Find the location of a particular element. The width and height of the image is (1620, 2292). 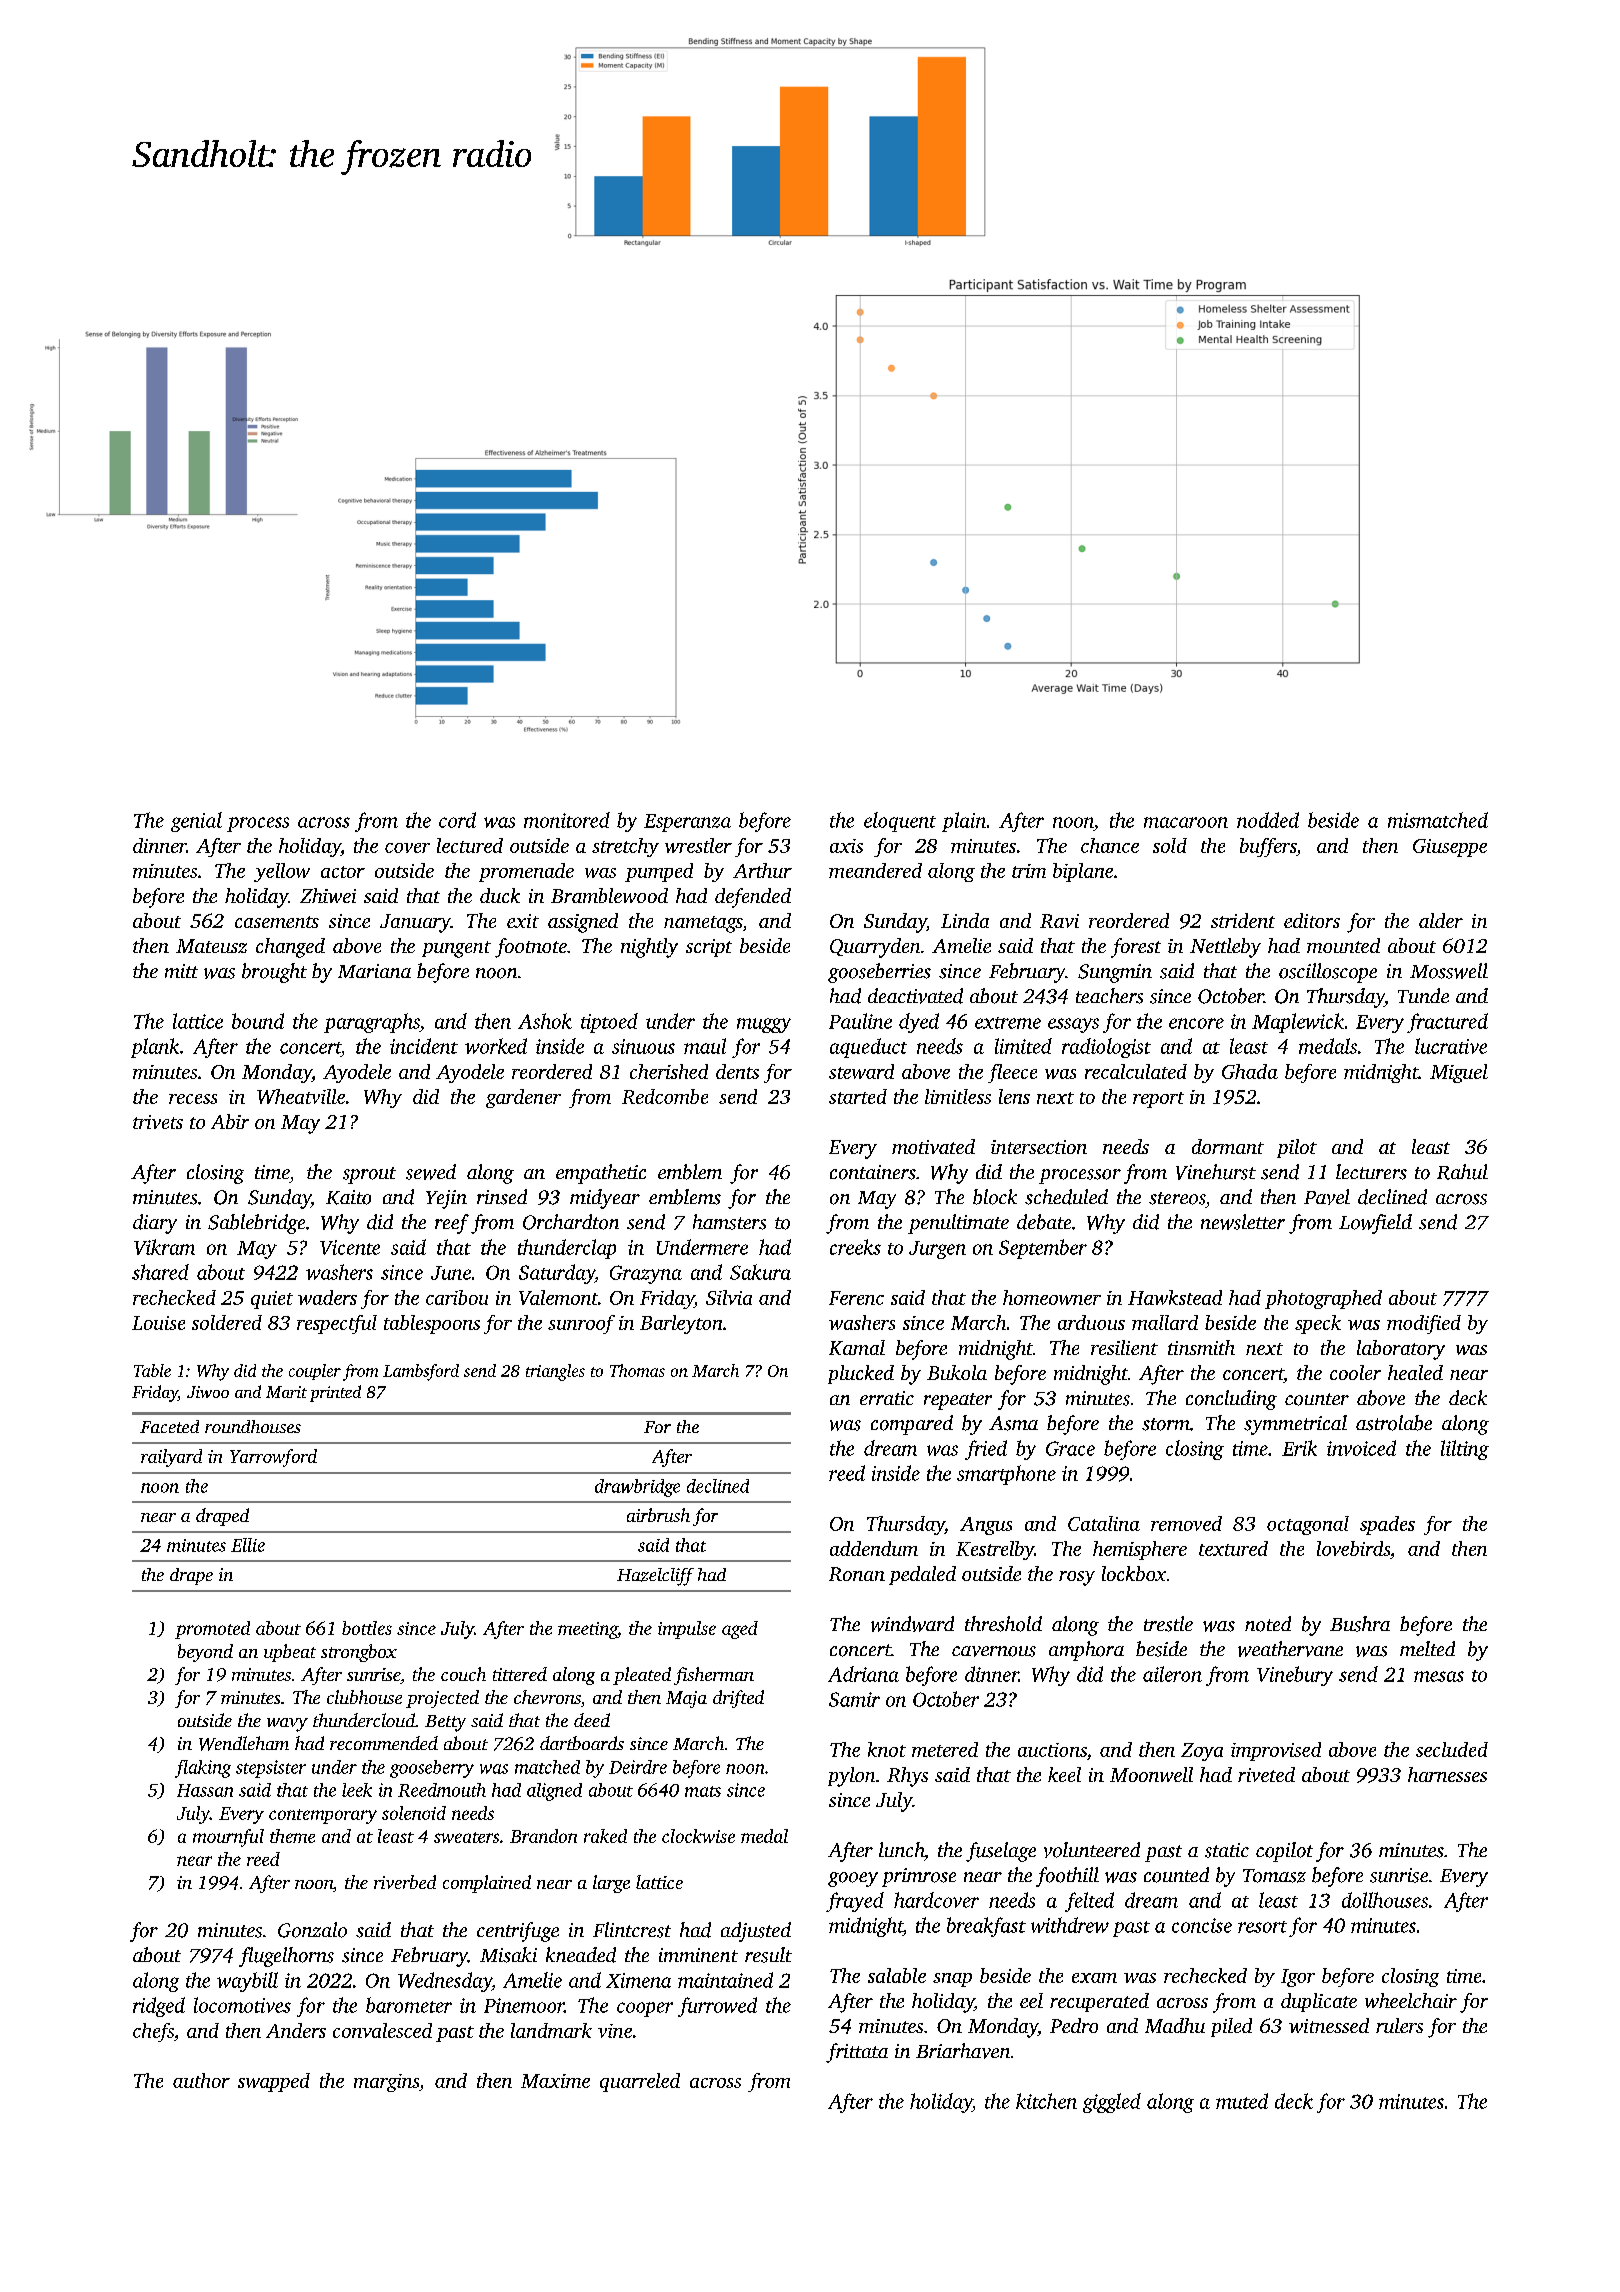

spades is located at coordinates (1387, 1525).
